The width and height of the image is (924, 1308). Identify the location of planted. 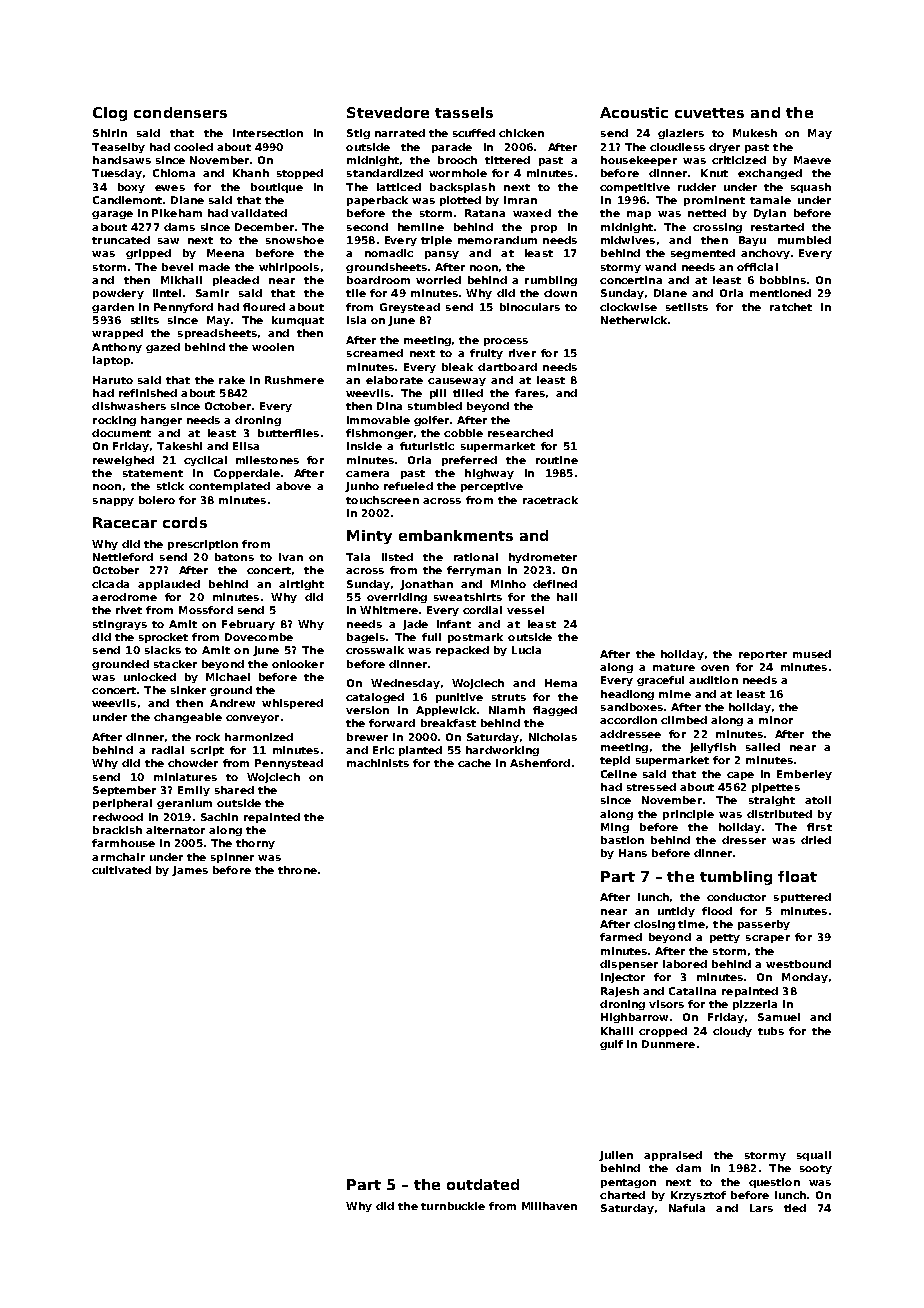
(420, 751).
